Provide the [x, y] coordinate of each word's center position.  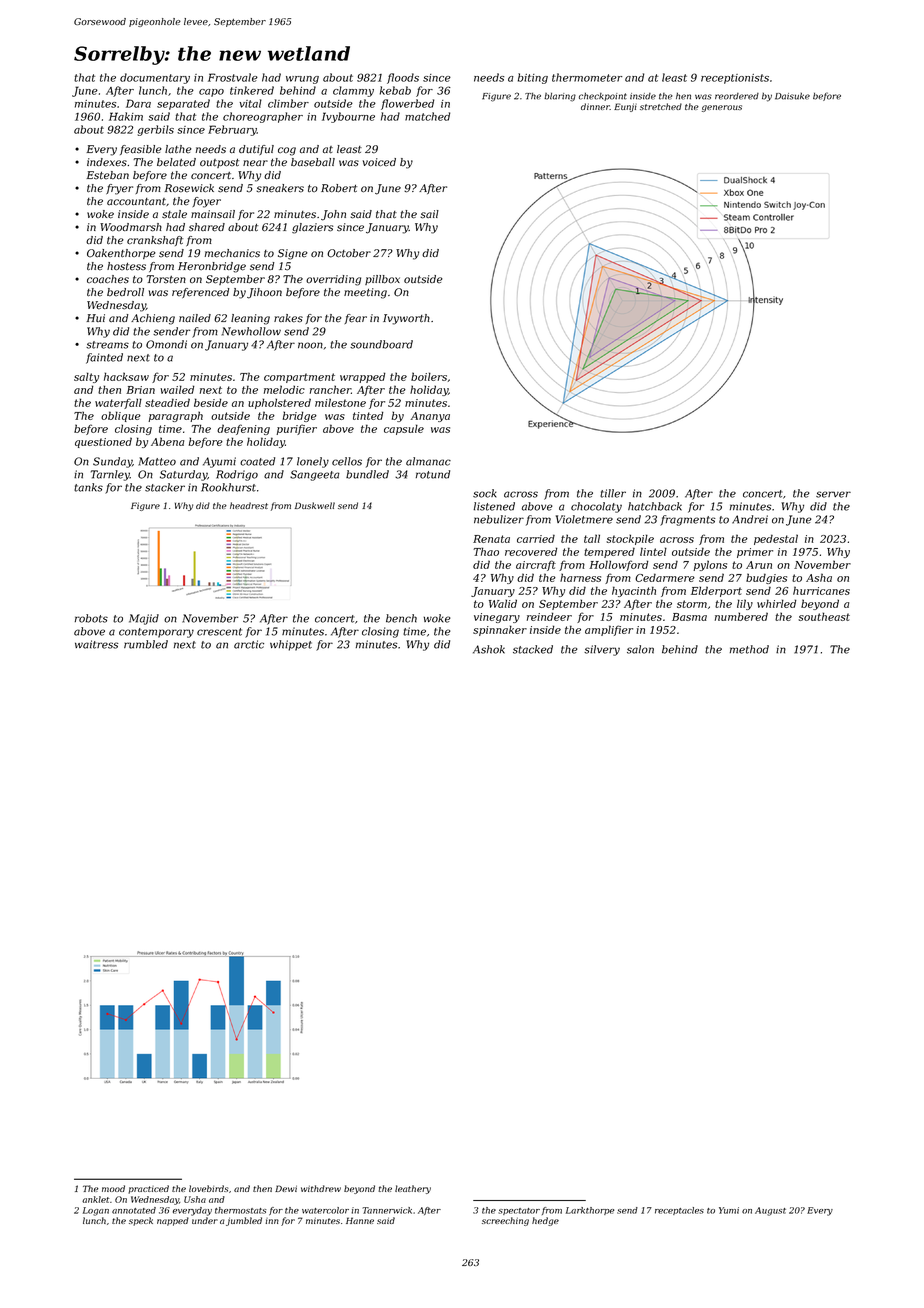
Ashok [489, 649]
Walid [503, 603]
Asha [819, 577]
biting [533, 78]
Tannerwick [387, 1210]
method [749, 649]
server [833, 494]
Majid [144, 619]
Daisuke [792, 96]
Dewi [286, 1188]
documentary [155, 78]
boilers [429, 376]
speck [141, 1221]
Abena [167, 441]
